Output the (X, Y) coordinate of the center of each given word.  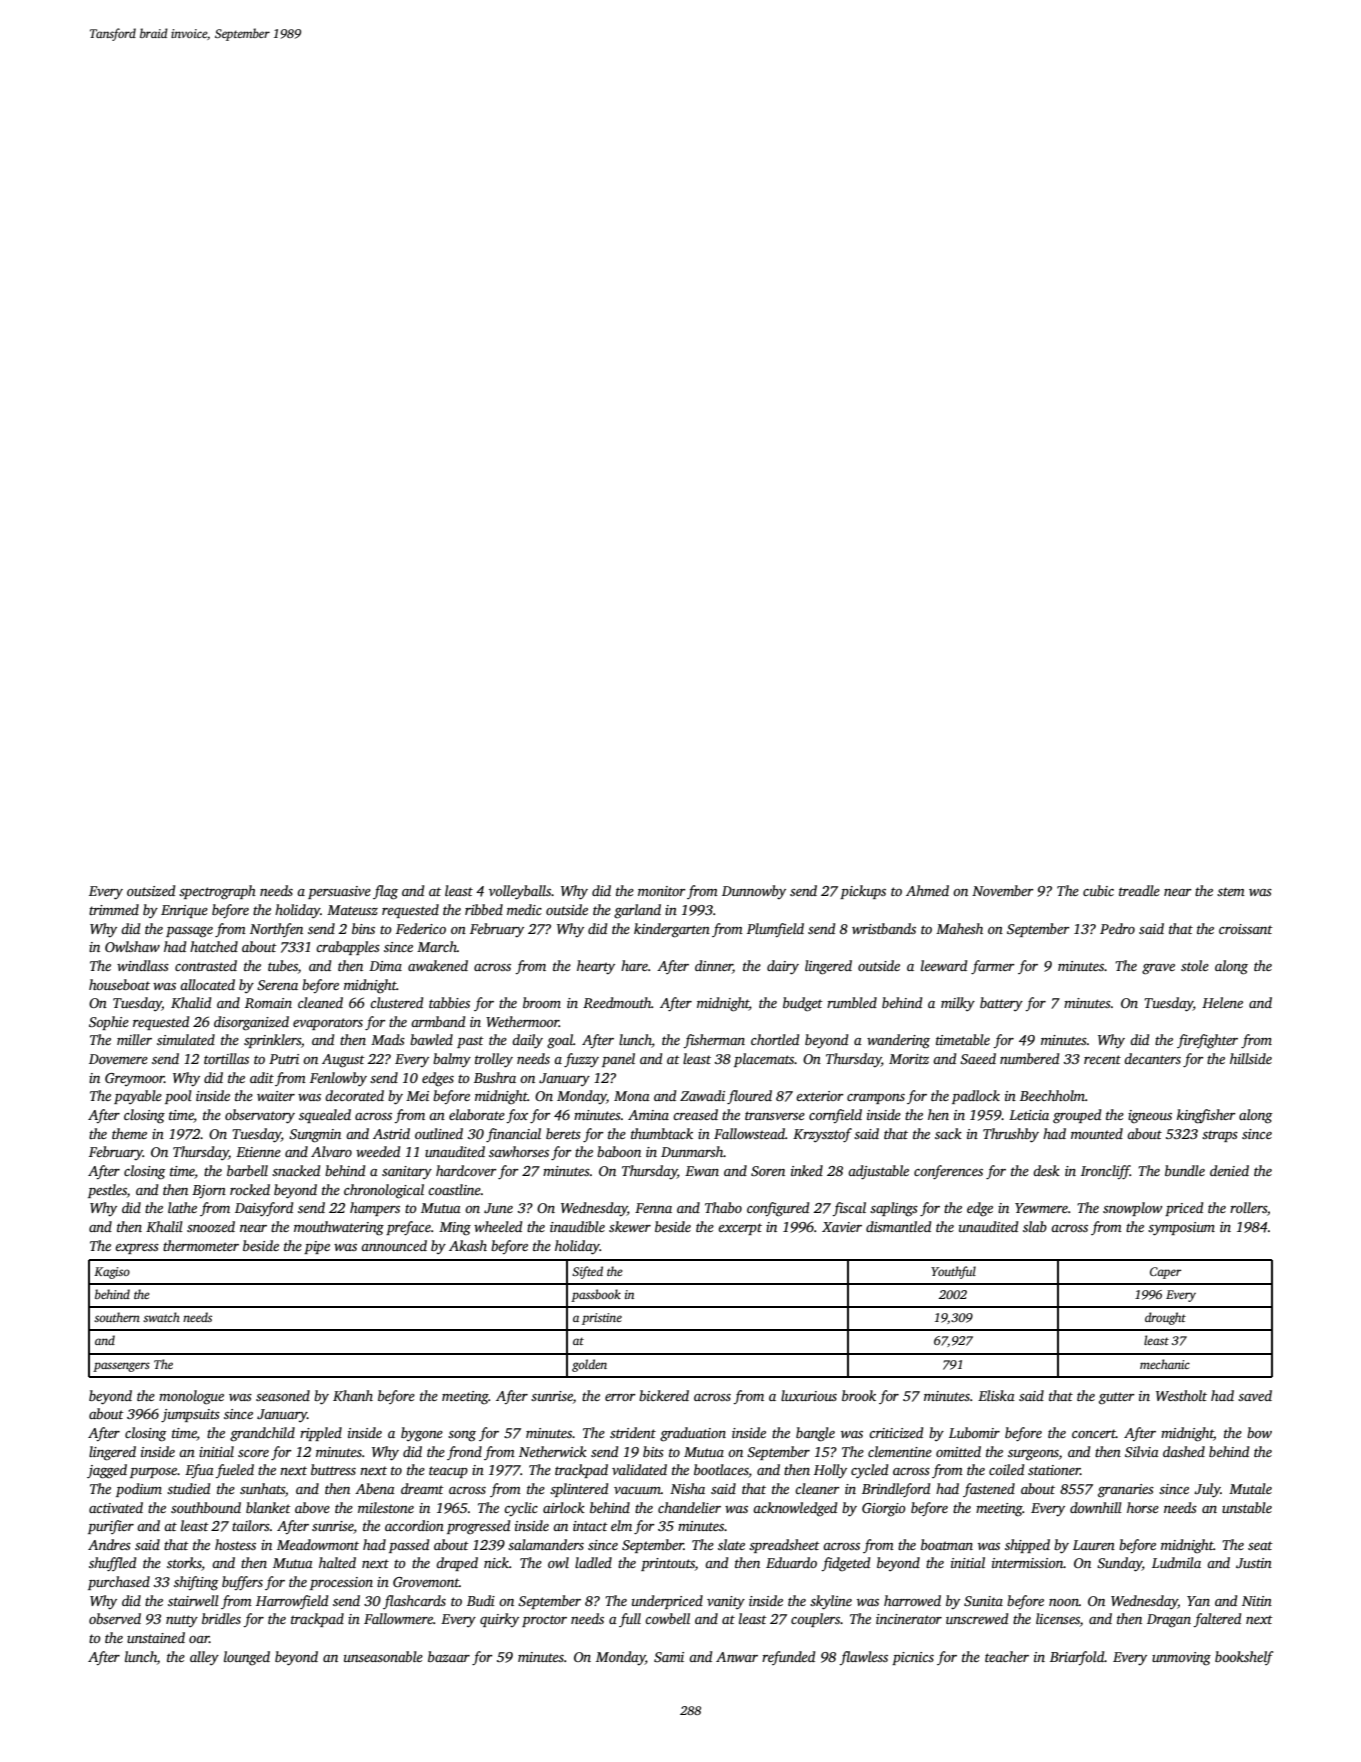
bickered (664, 1395)
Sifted (587, 1272)
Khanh (353, 1395)
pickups (863, 892)
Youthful (953, 1272)
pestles (107, 1191)
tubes (283, 965)
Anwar (737, 1657)
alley (204, 1658)
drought (1165, 1318)
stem (1231, 891)
